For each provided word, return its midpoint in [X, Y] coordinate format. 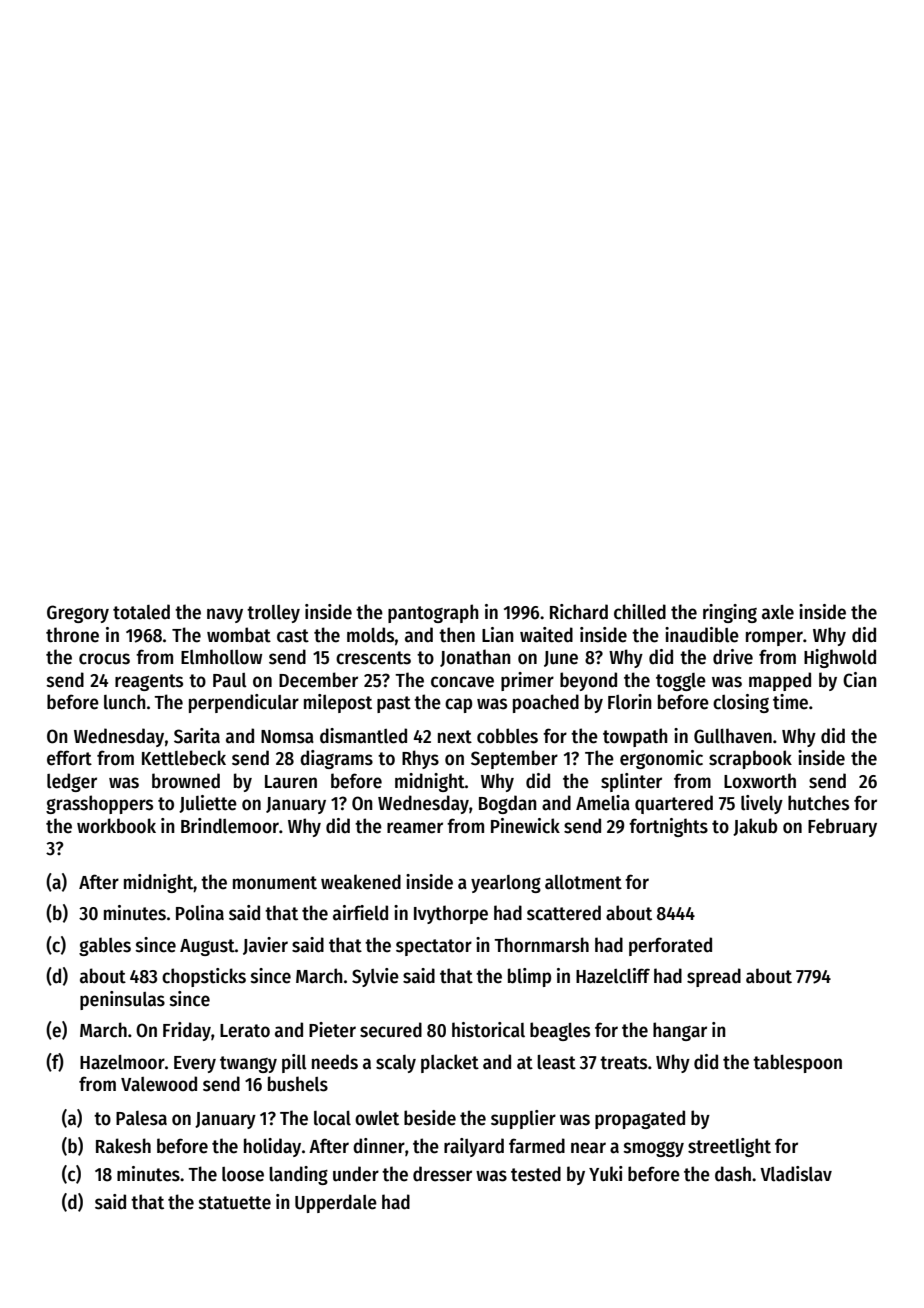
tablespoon [797, 1063]
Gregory [78, 614]
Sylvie [375, 977]
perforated [670, 946]
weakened [361, 882]
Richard [579, 612]
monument [275, 883]
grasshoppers [99, 804]
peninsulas [122, 1000]
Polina [200, 913]
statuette [234, 1203]
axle [778, 612]
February [842, 827]
